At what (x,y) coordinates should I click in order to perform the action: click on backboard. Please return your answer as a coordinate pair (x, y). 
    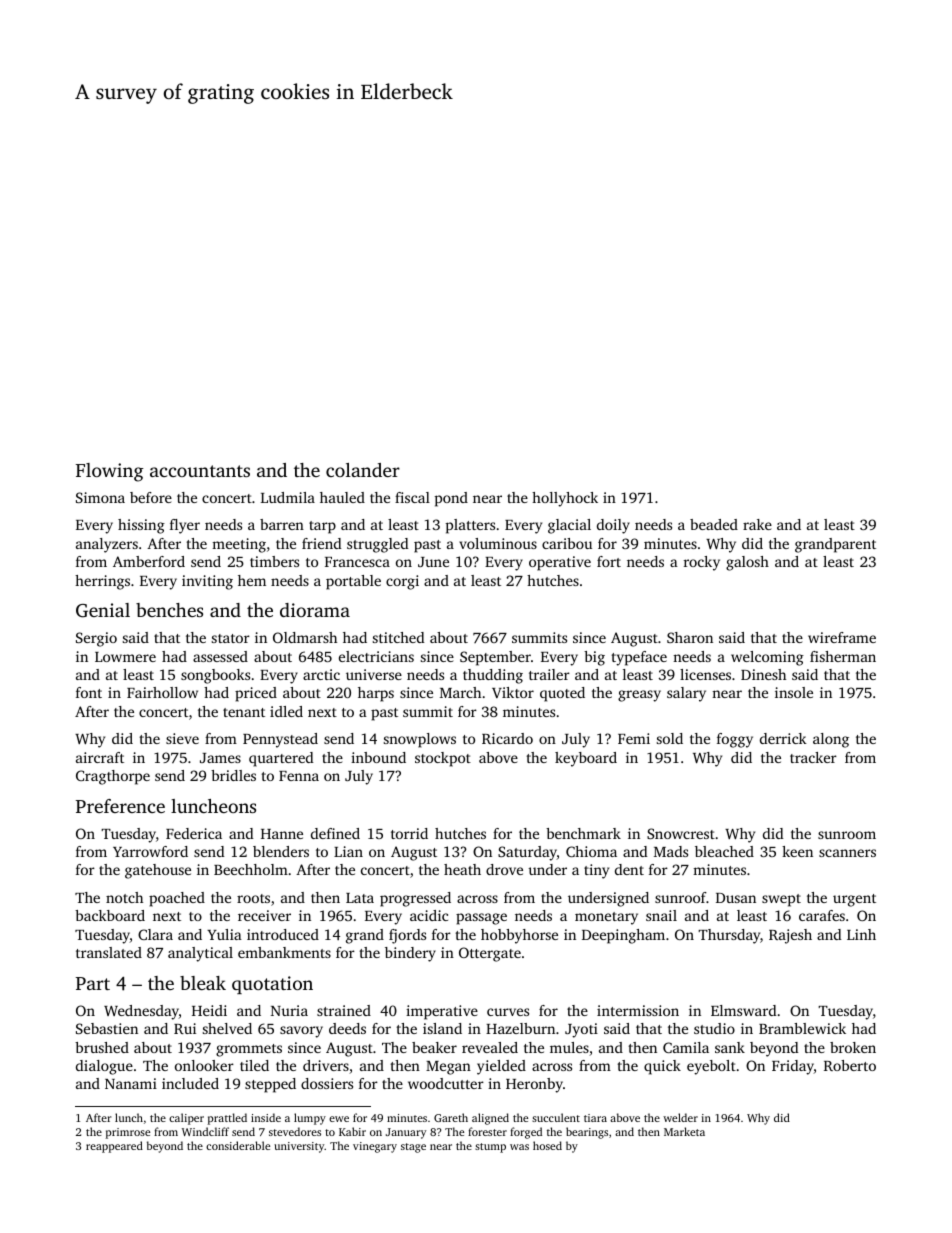
    Looking at the image, I should click on (110, 915).
